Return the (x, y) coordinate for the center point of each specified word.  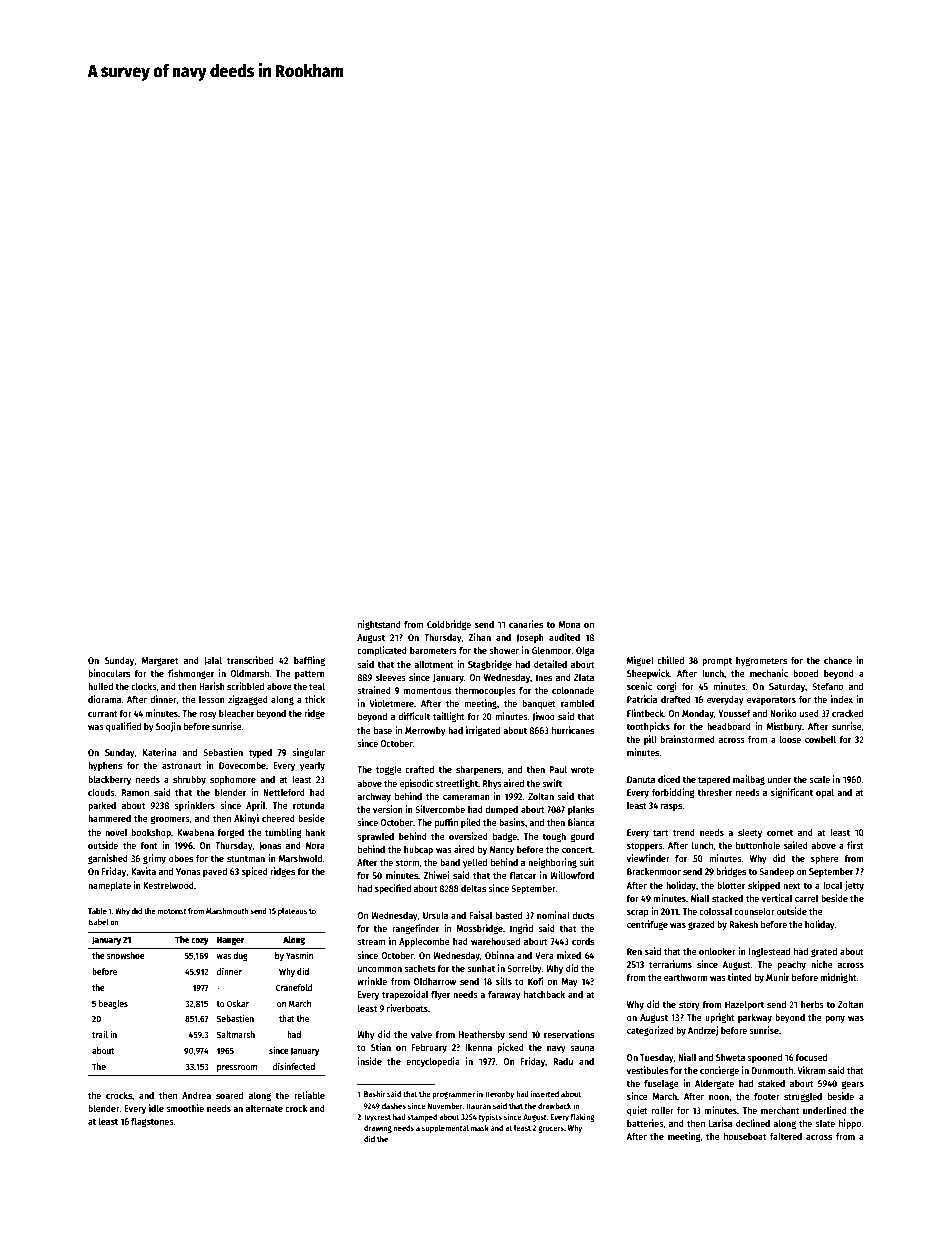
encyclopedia (433, 1062)
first (855, 845)
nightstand (379, 625)
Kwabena (195, 832)
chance (838, 660)
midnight (839, 978)
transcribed (250, 660)
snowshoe (126, 955)
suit (586, 862)
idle (156, 1108)
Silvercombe (440, 809)
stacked (727, 898)
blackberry (109, 780)
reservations (569, 1034)
